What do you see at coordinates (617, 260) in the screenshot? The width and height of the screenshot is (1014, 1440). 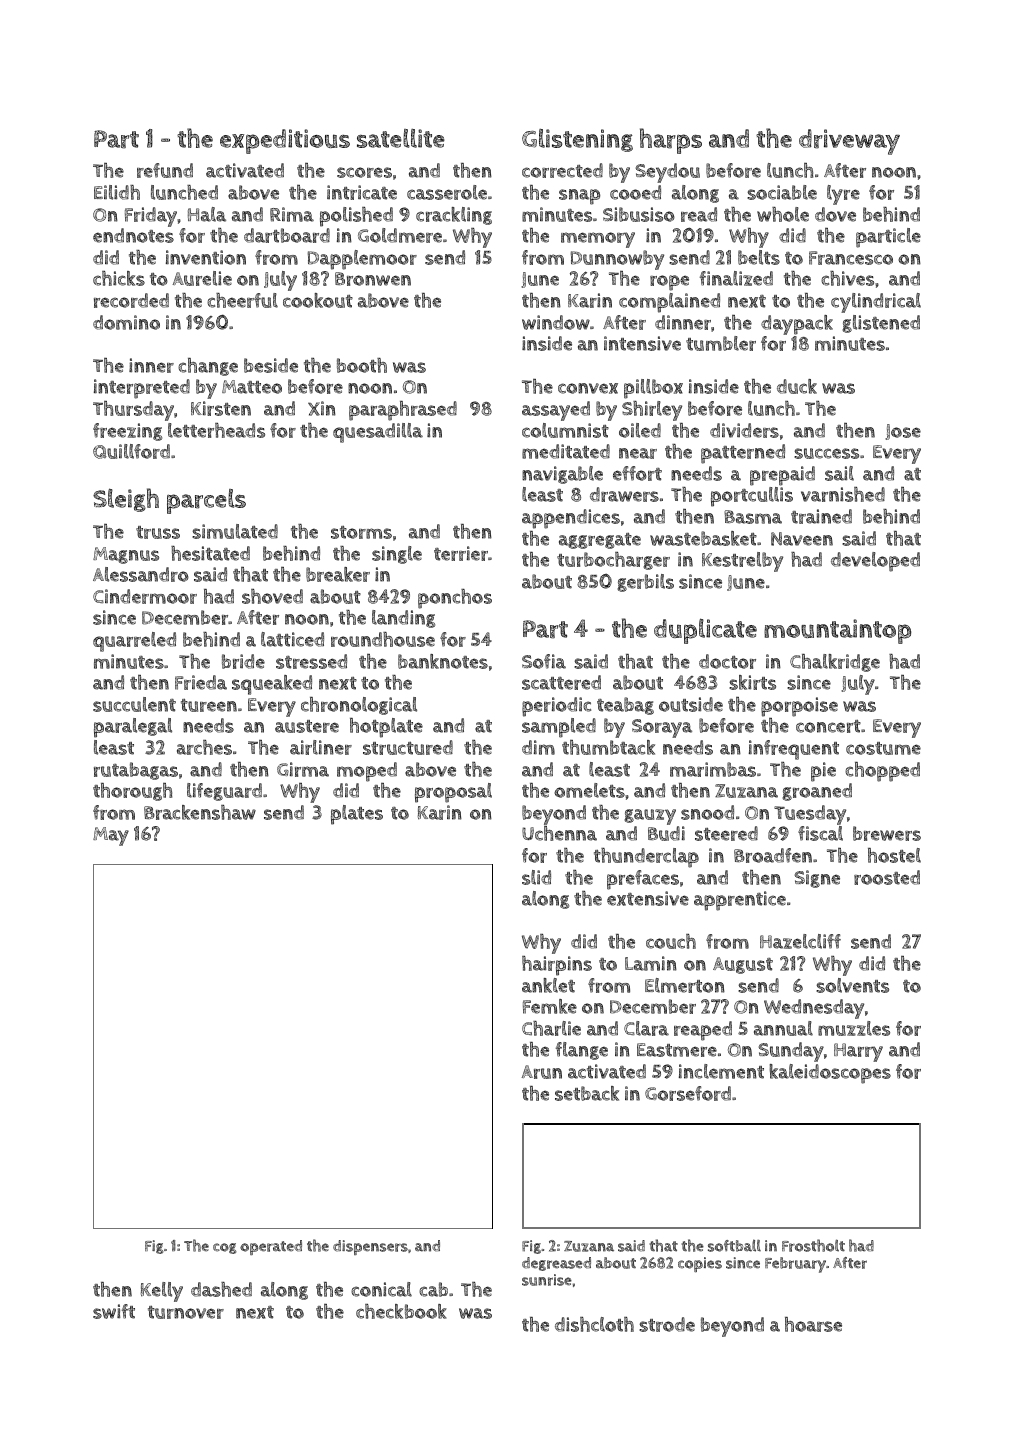 I see `Dunnowby` at bounding box center [617, 260].
